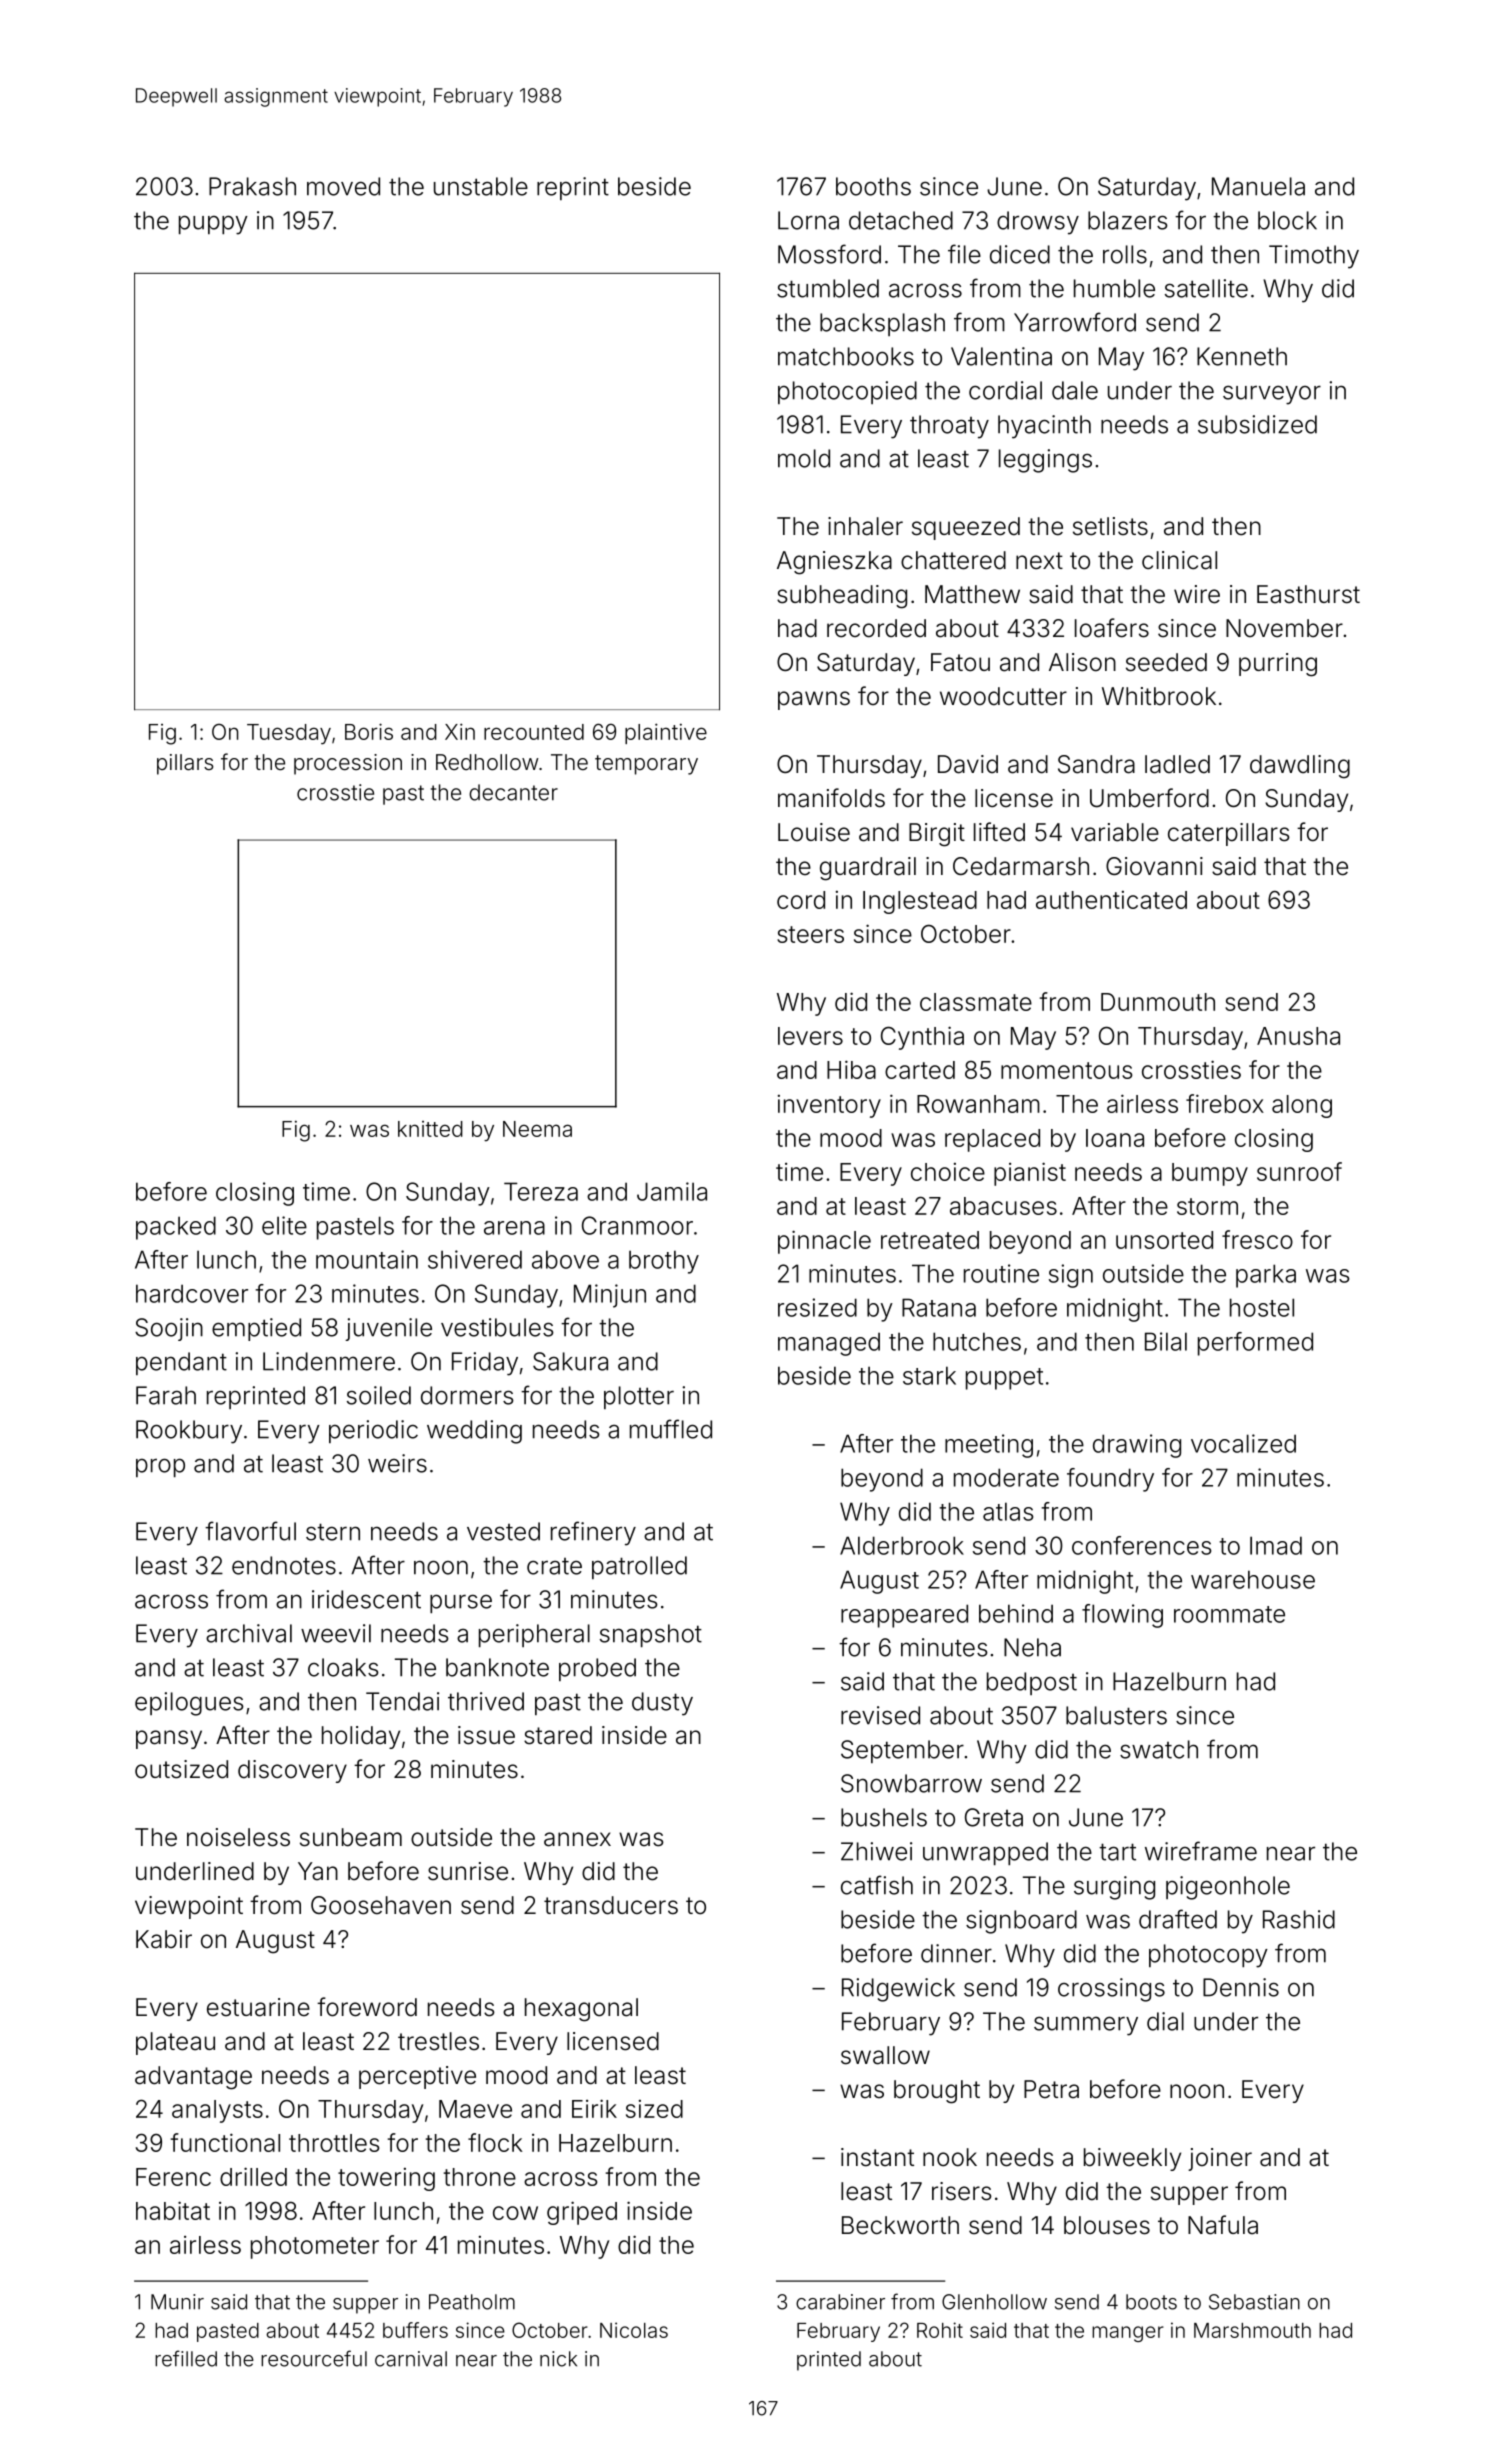 This document has width=1496, height=2464. Describe the element at coordinates (829, 1344) in the document. I see `managed` at that location.
